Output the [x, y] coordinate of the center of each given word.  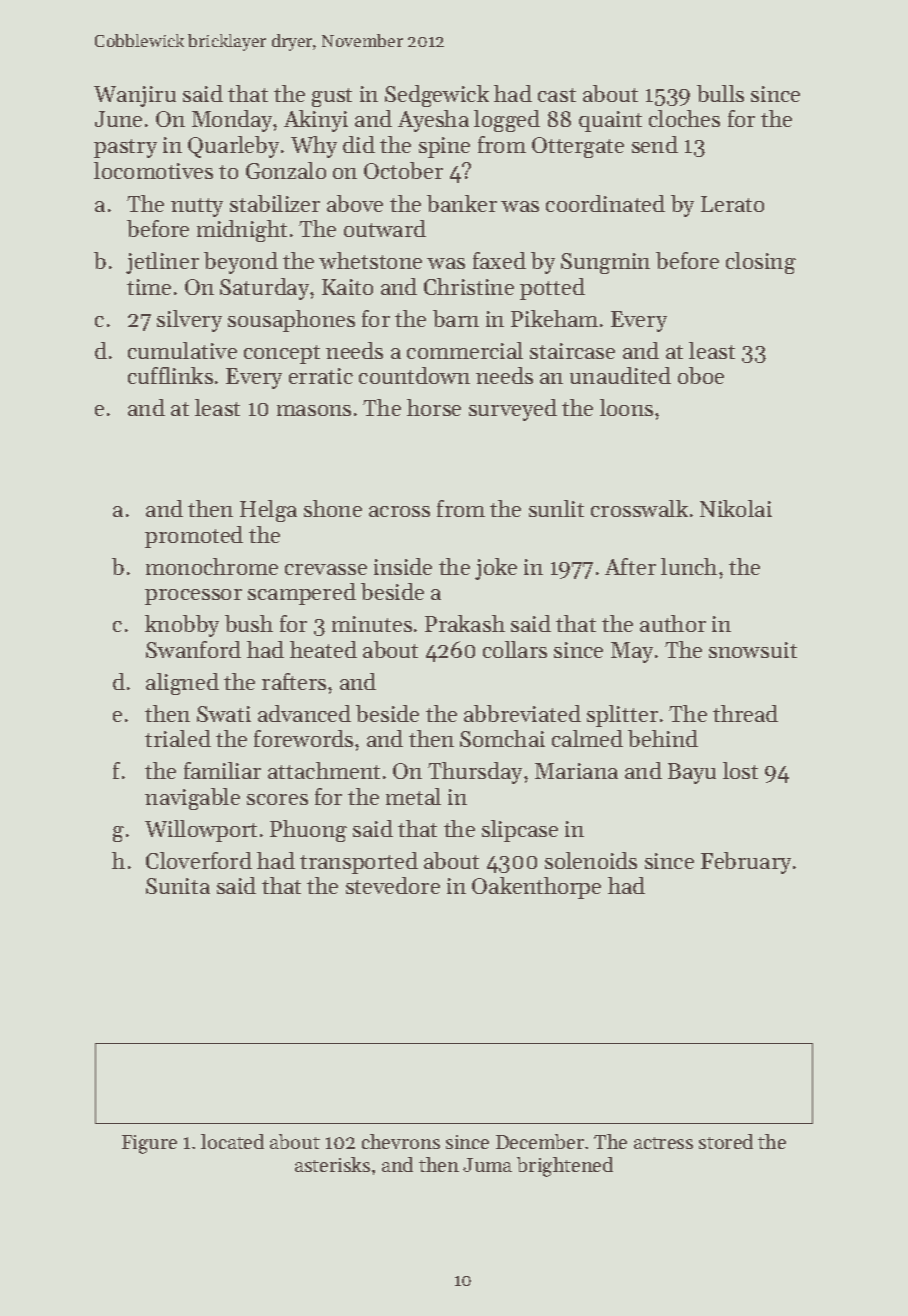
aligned [182, 684]
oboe [701, 375]
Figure [149, 1144]
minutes [372, 624]
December [540, 1141]
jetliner [162, 263]
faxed [499, 260]
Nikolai [736, 508]
